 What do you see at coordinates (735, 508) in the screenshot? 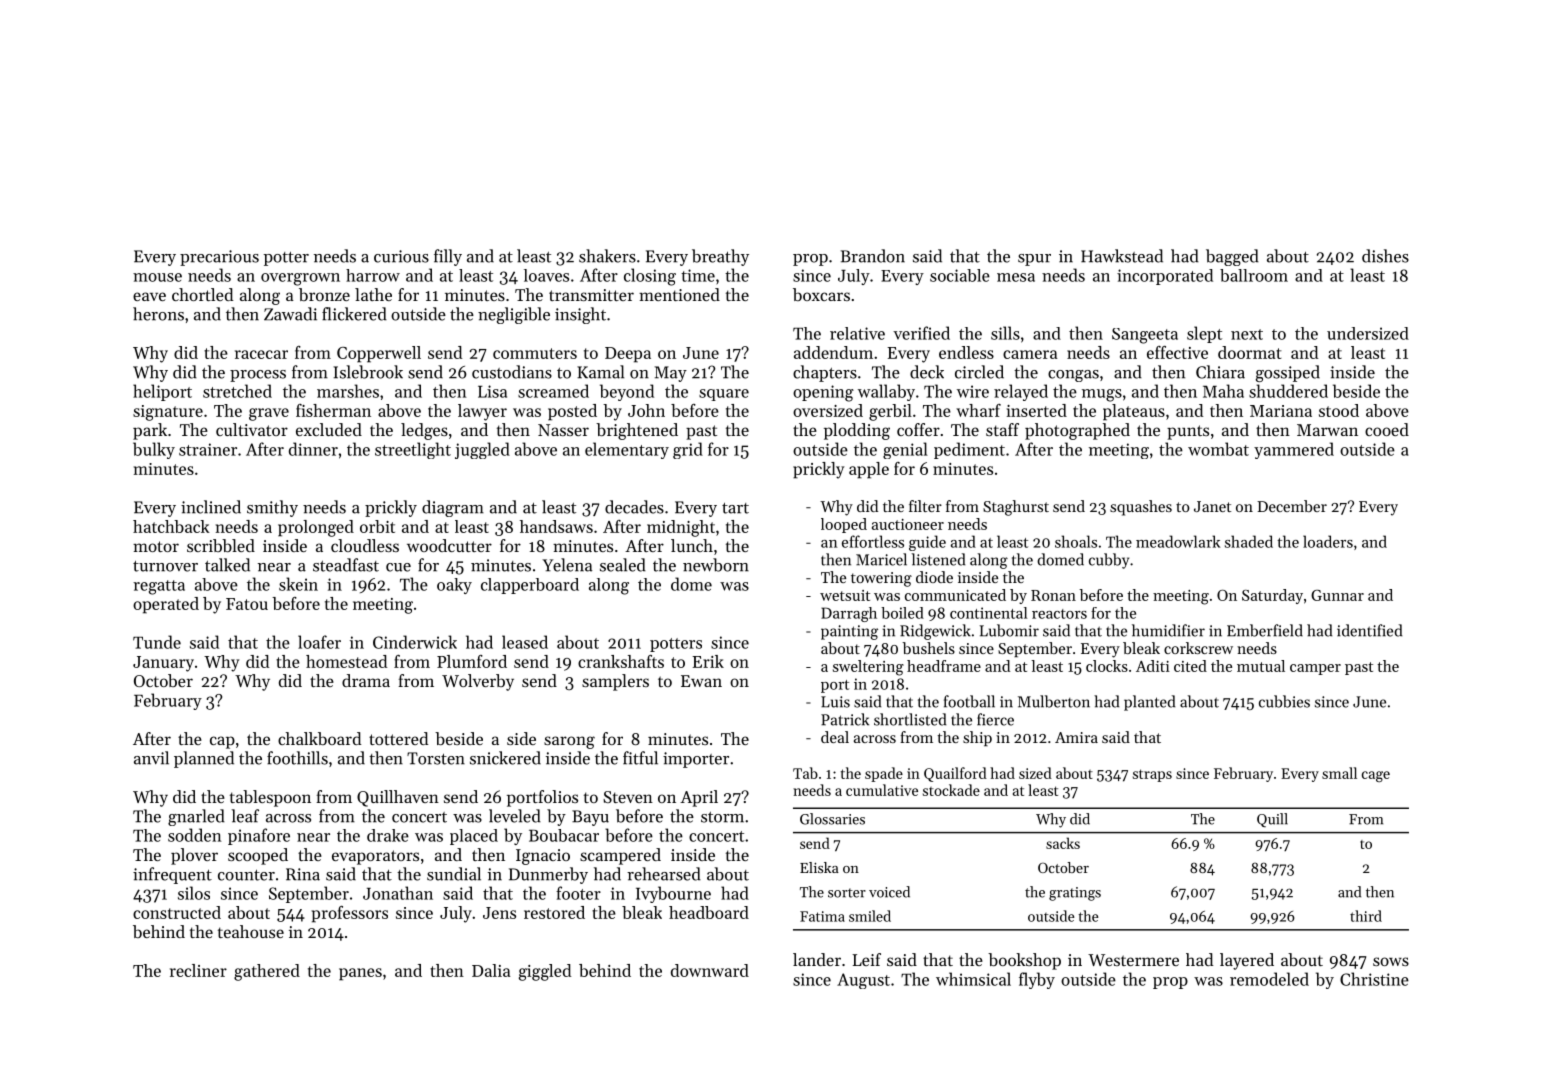
I see `tart` at bounding box center [735, 508].
